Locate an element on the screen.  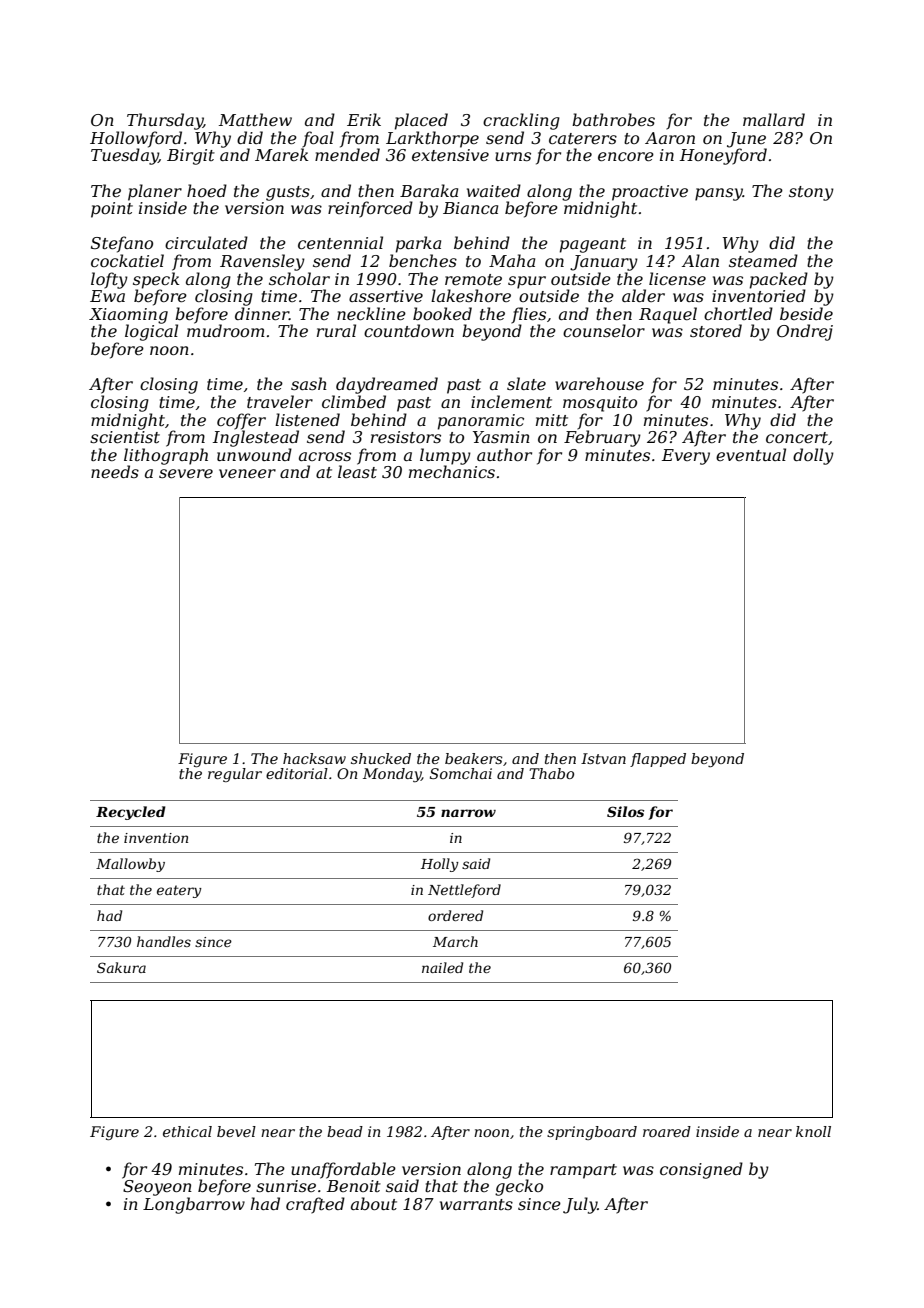
needs is located at coordinates (115, 471).
